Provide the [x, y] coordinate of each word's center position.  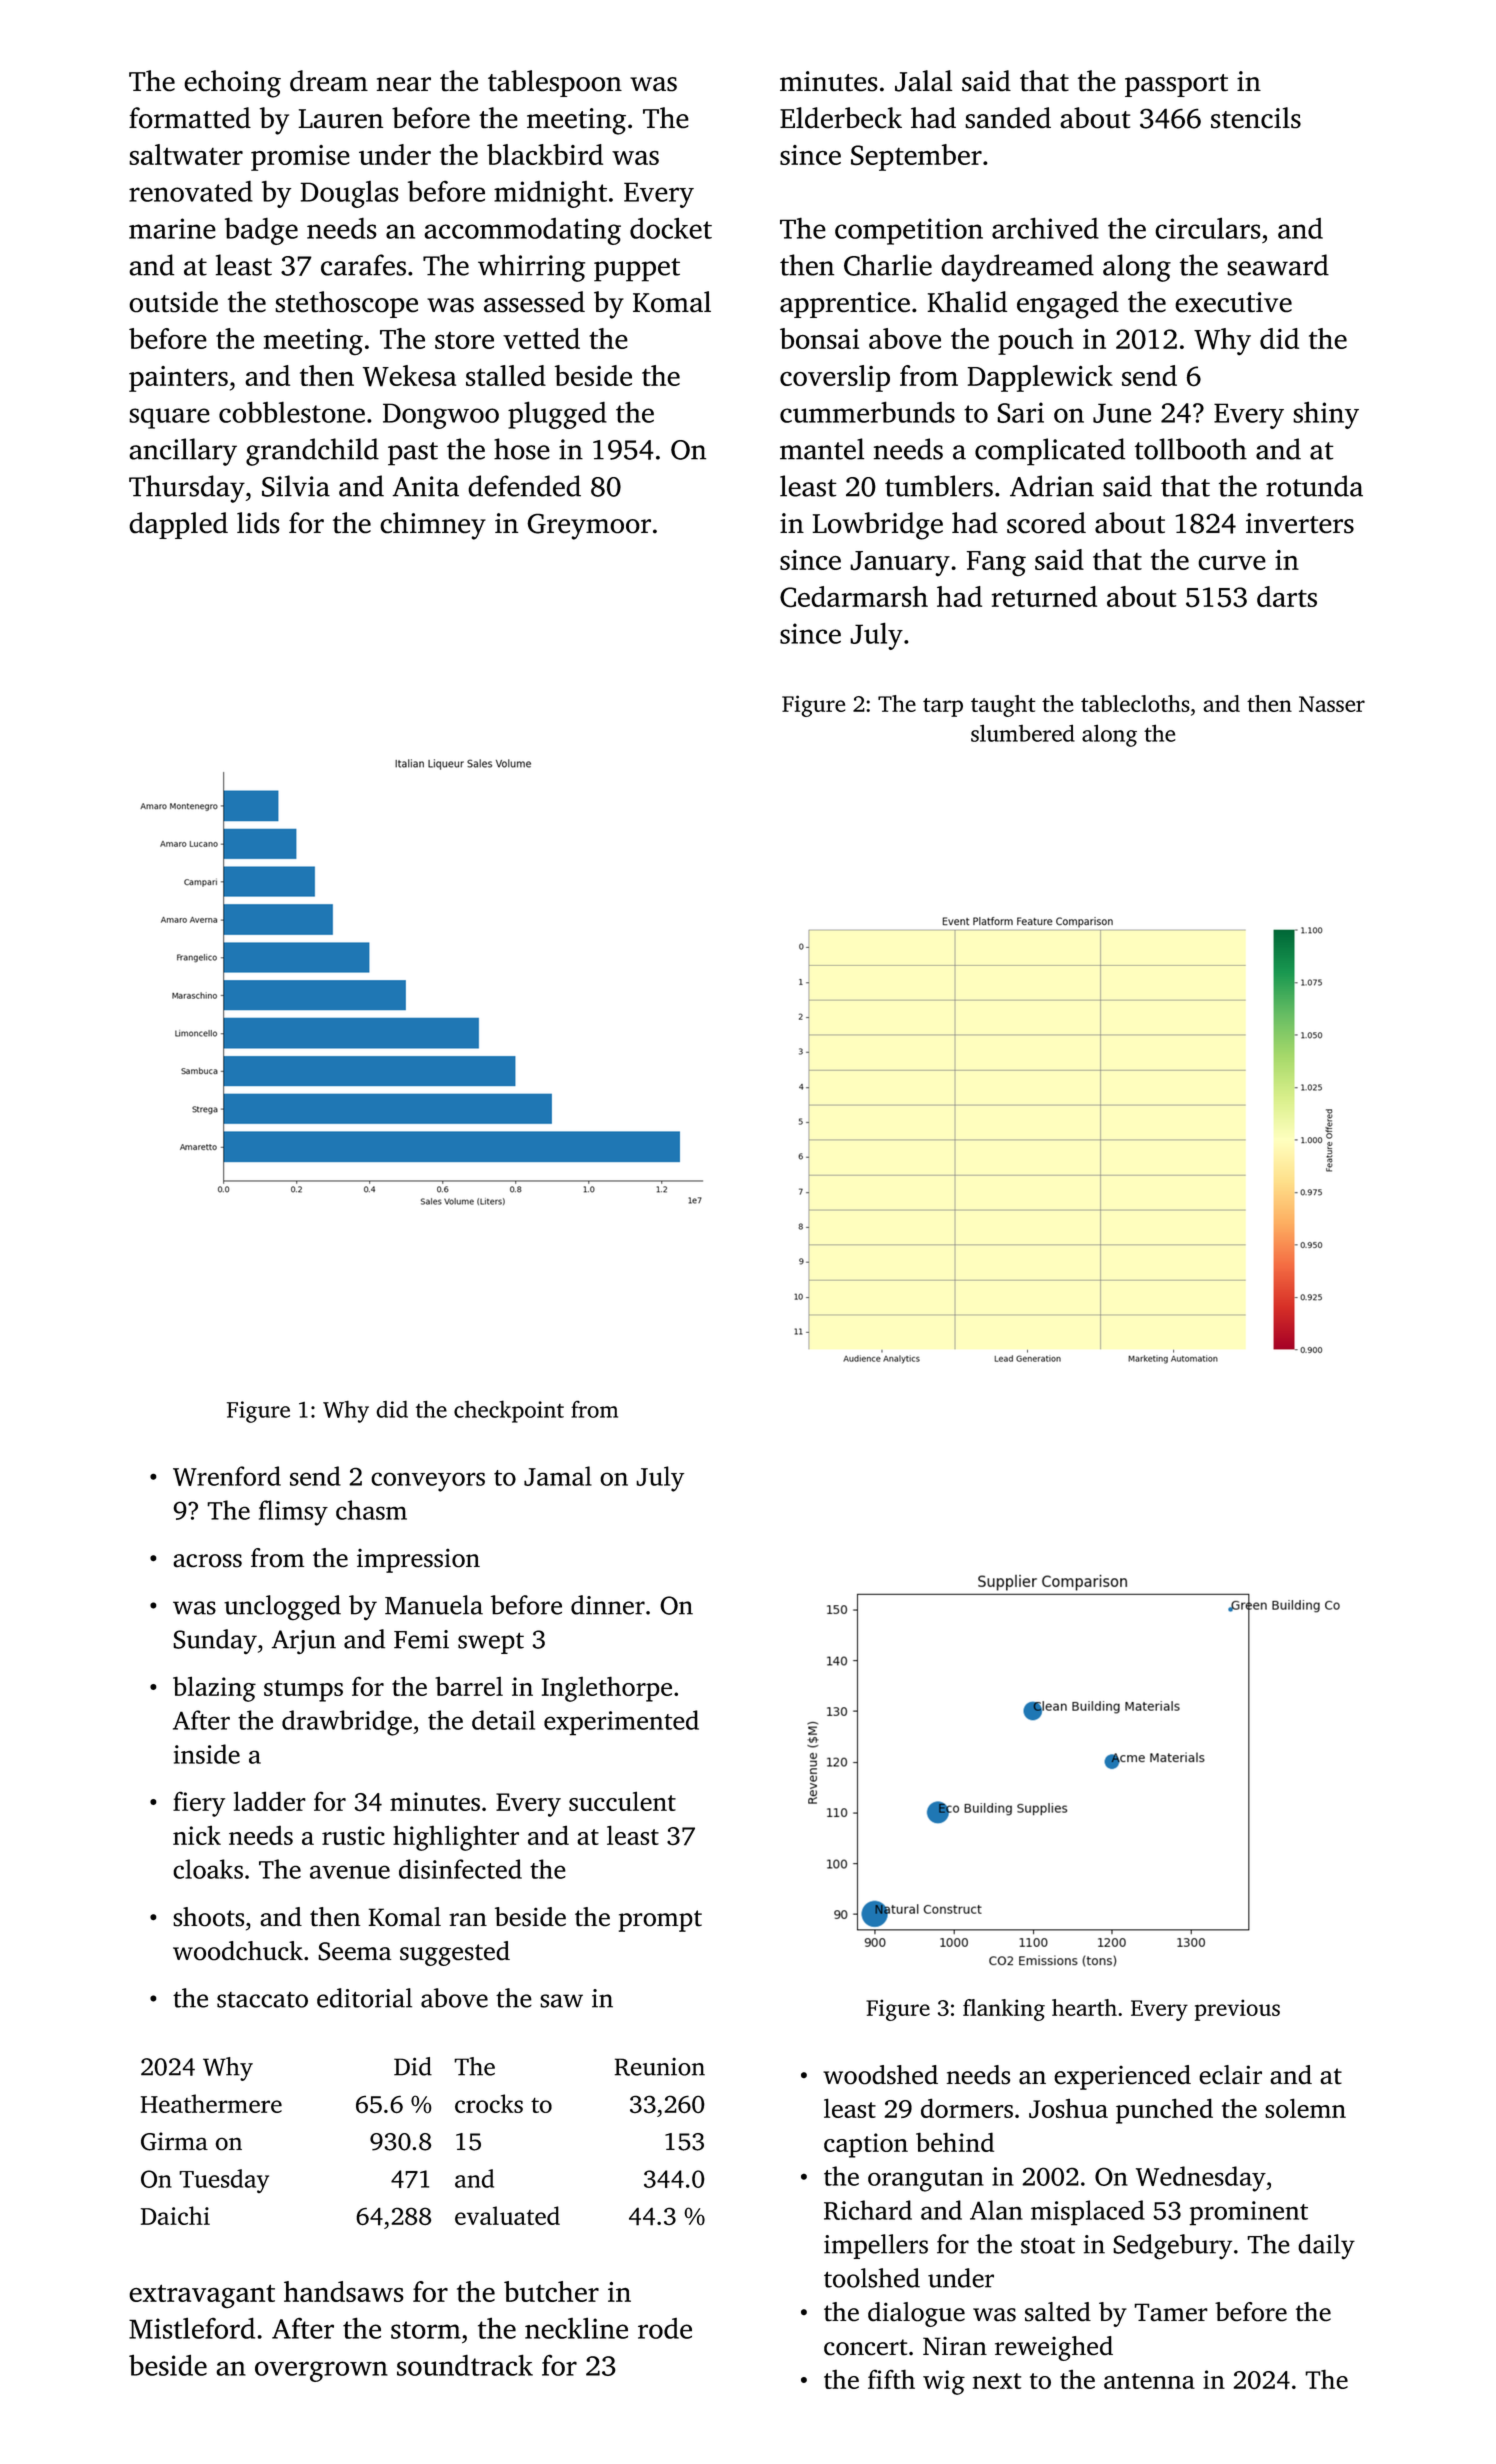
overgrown [321, 2371]
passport [1176, 85]
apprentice [845, 305]
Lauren [340, 118]
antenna [1149, 2381]
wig [944, 2382]
